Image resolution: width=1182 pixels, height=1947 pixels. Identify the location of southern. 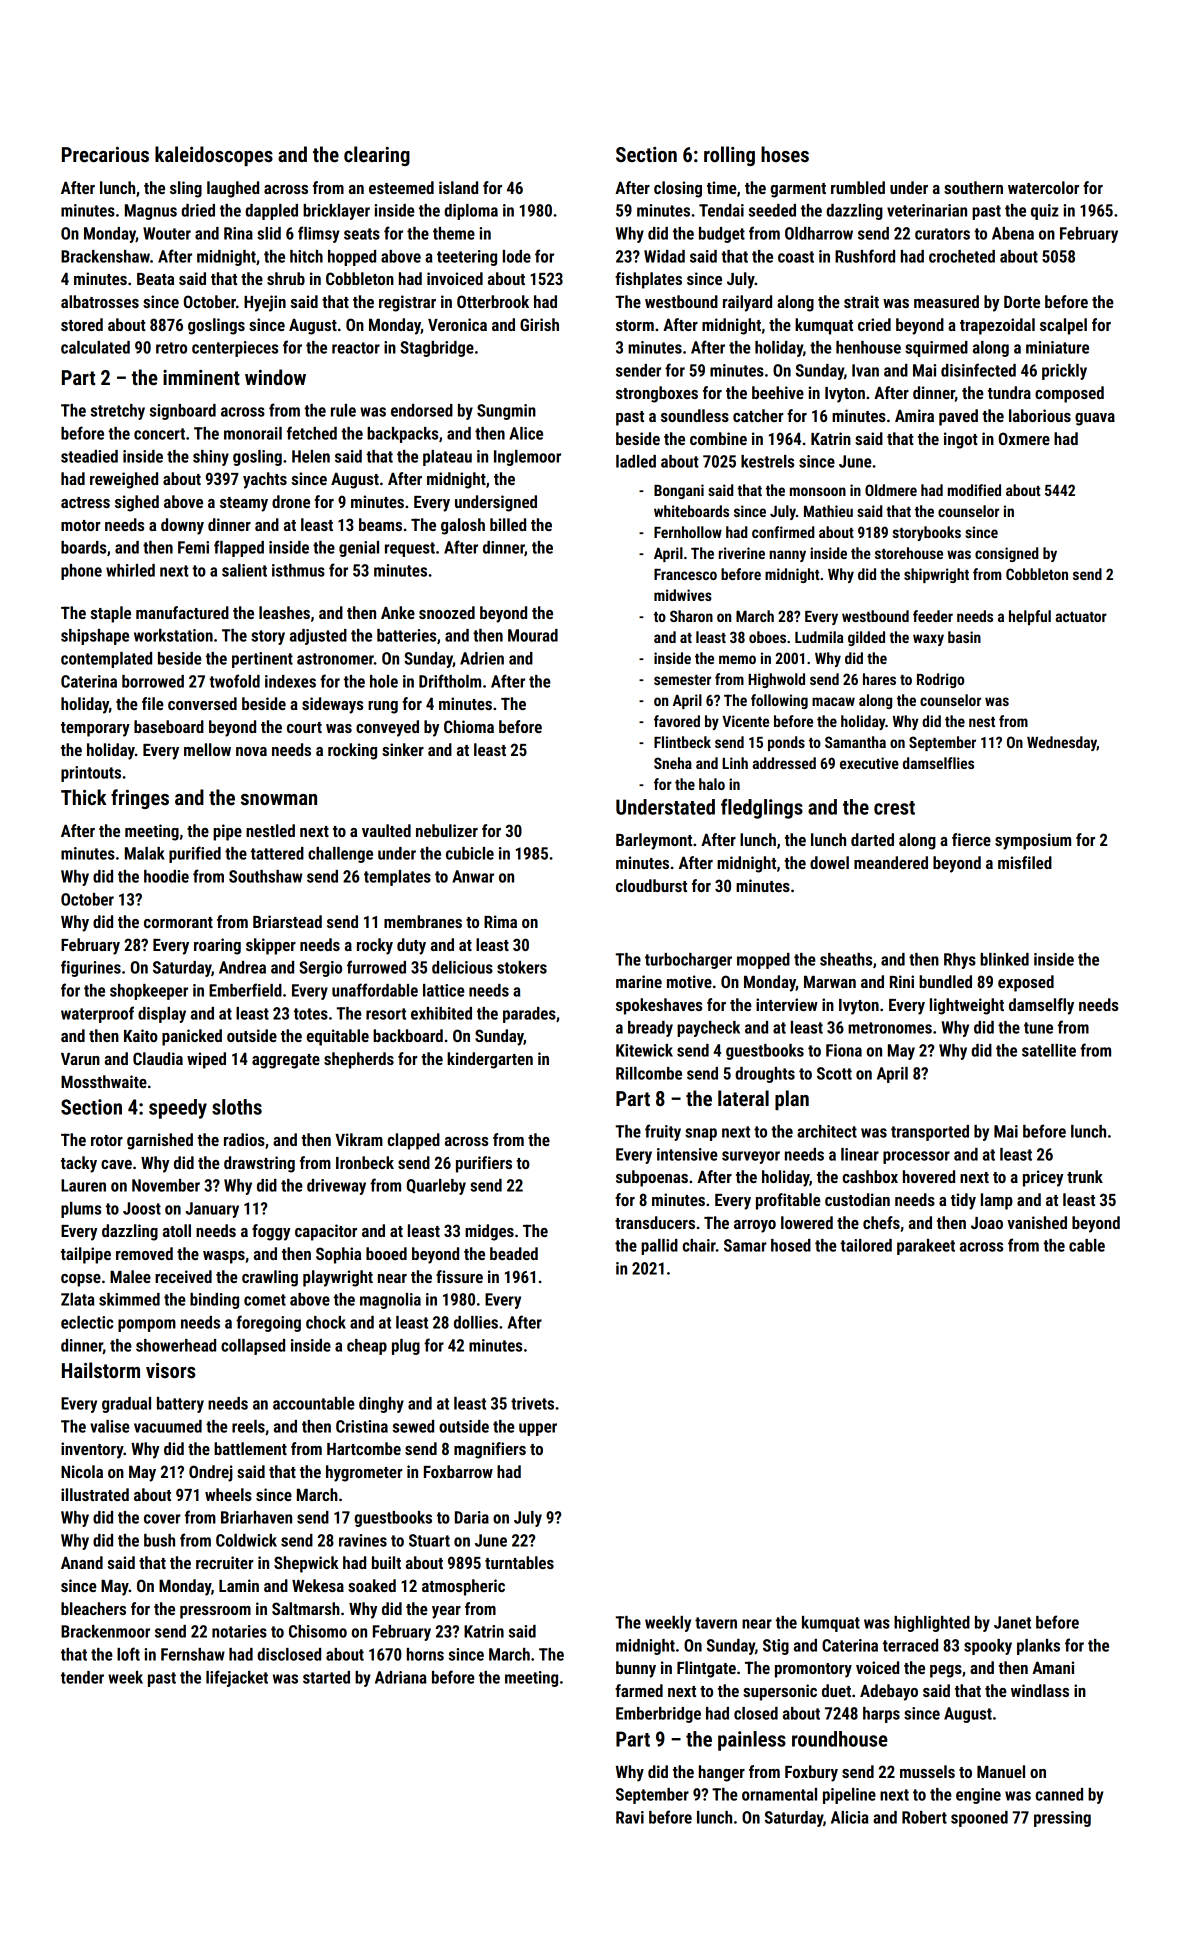
(973, 187).
